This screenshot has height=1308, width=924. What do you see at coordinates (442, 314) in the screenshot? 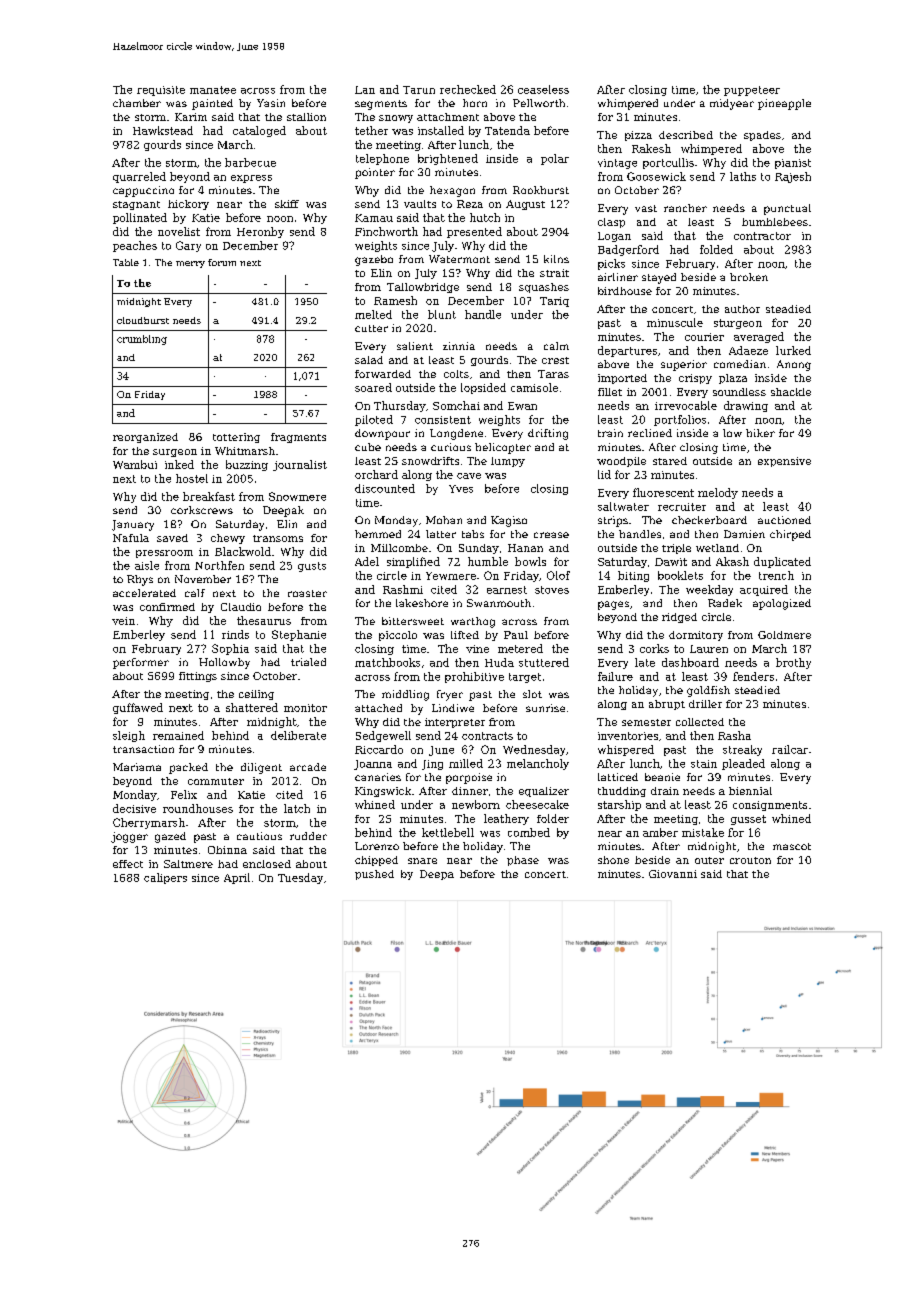
I see `blunt` at bounding box center [442, 314].
